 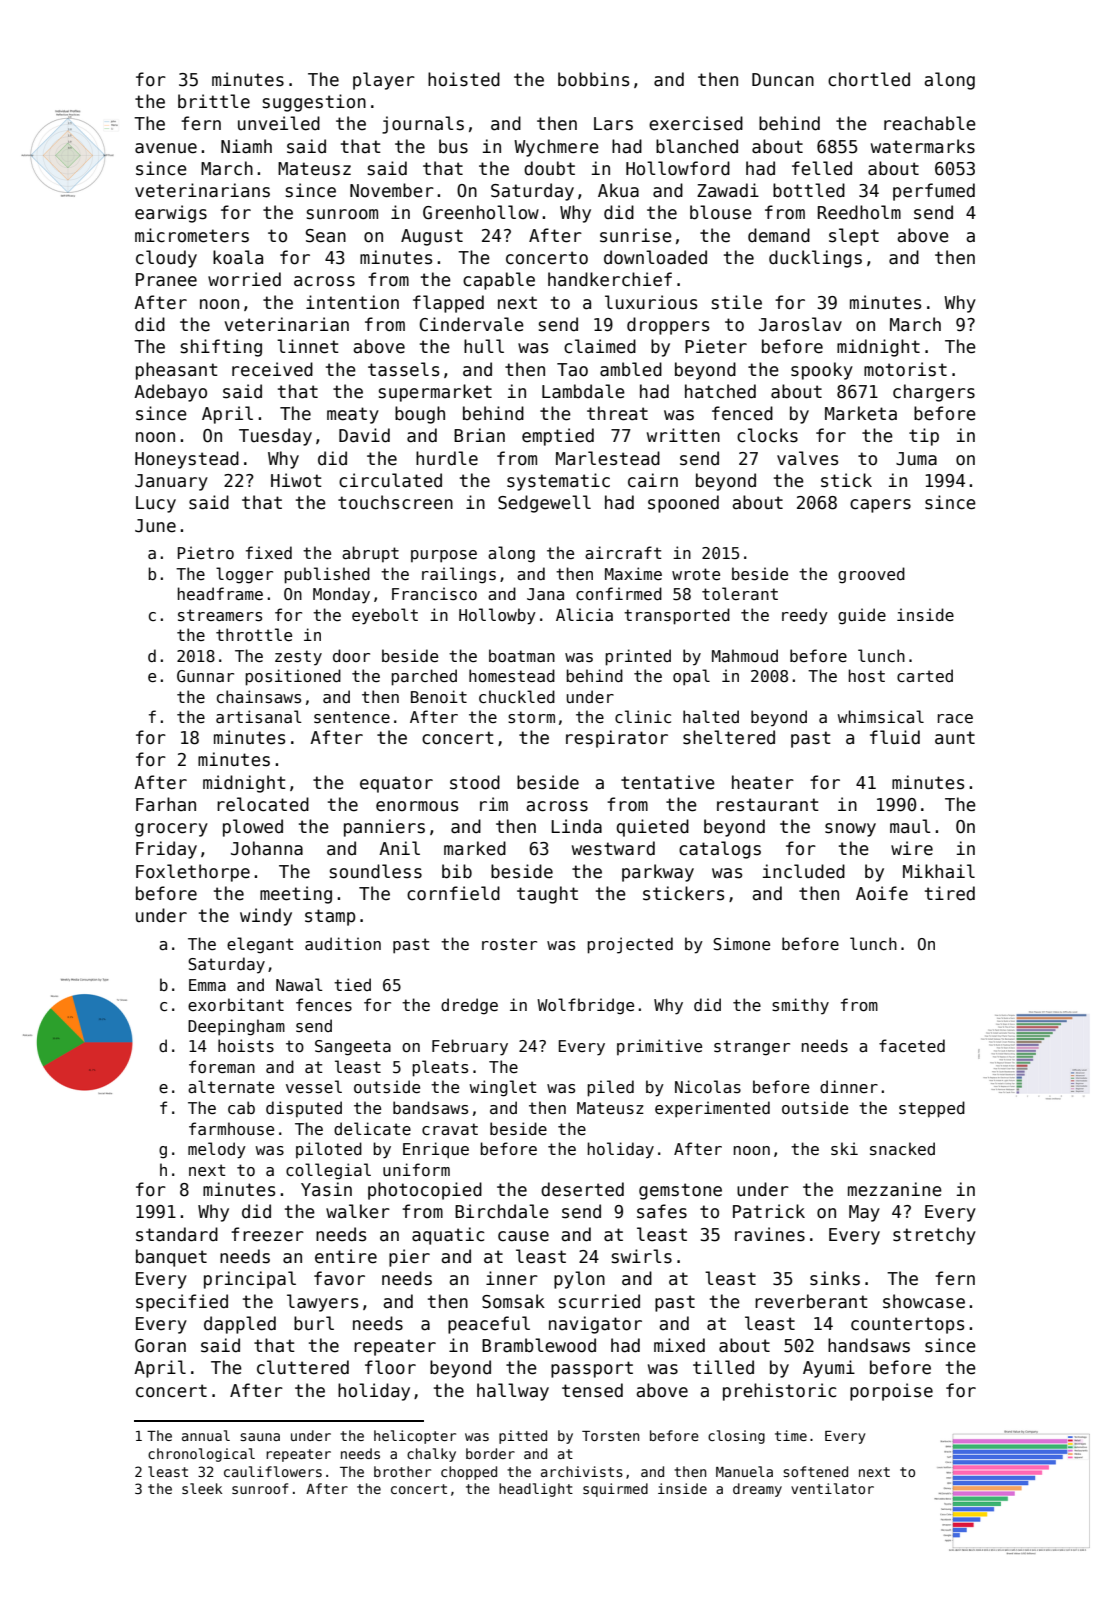 I want to click on Patrick, so click(x=769, y=1211).
